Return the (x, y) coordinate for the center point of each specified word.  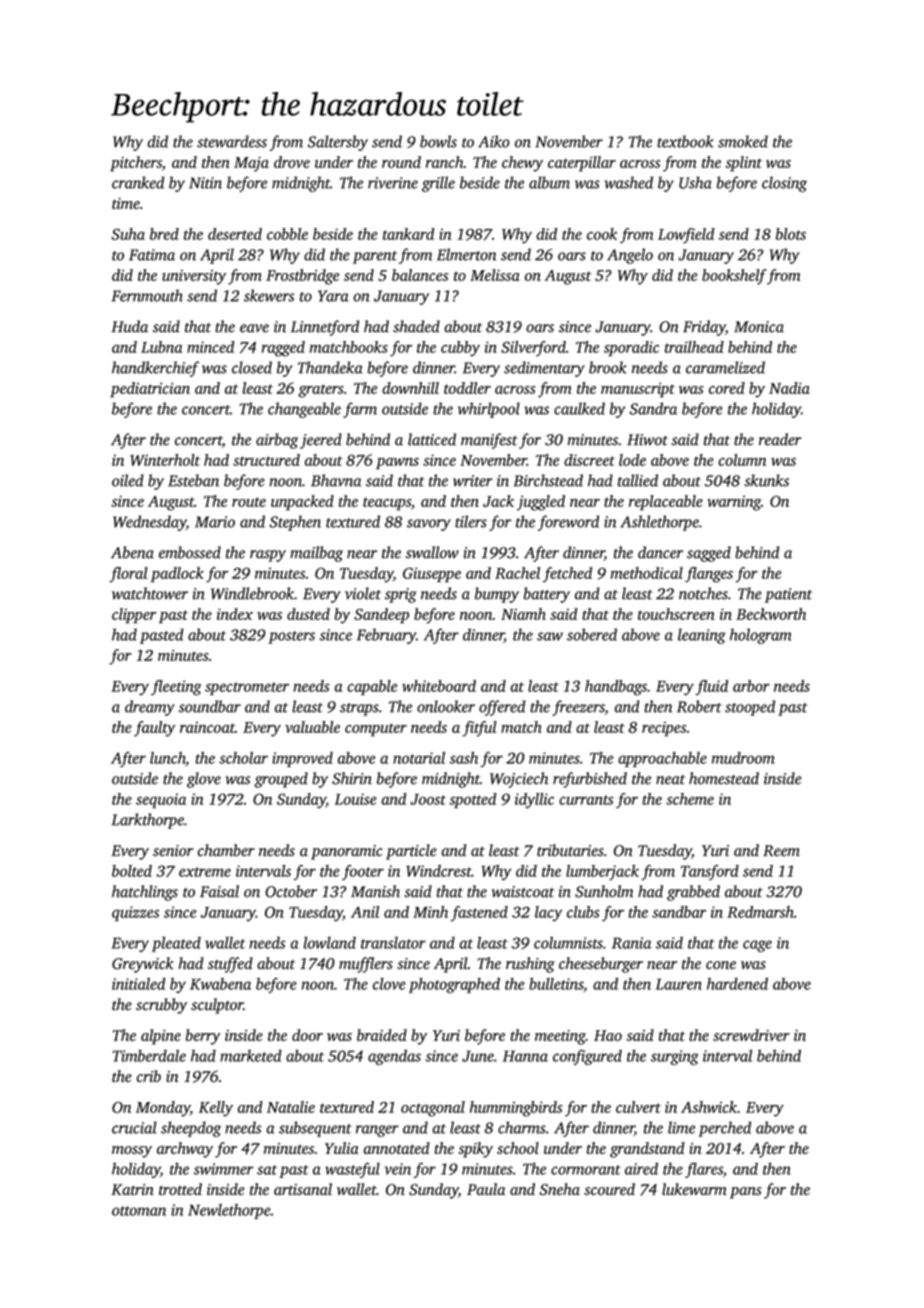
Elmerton (466, 254)
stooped (750, 708)
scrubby (161, 1006)
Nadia (789, 388)
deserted (235, 234)
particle (411, 852)
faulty (154, 729)
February (386, 636)
